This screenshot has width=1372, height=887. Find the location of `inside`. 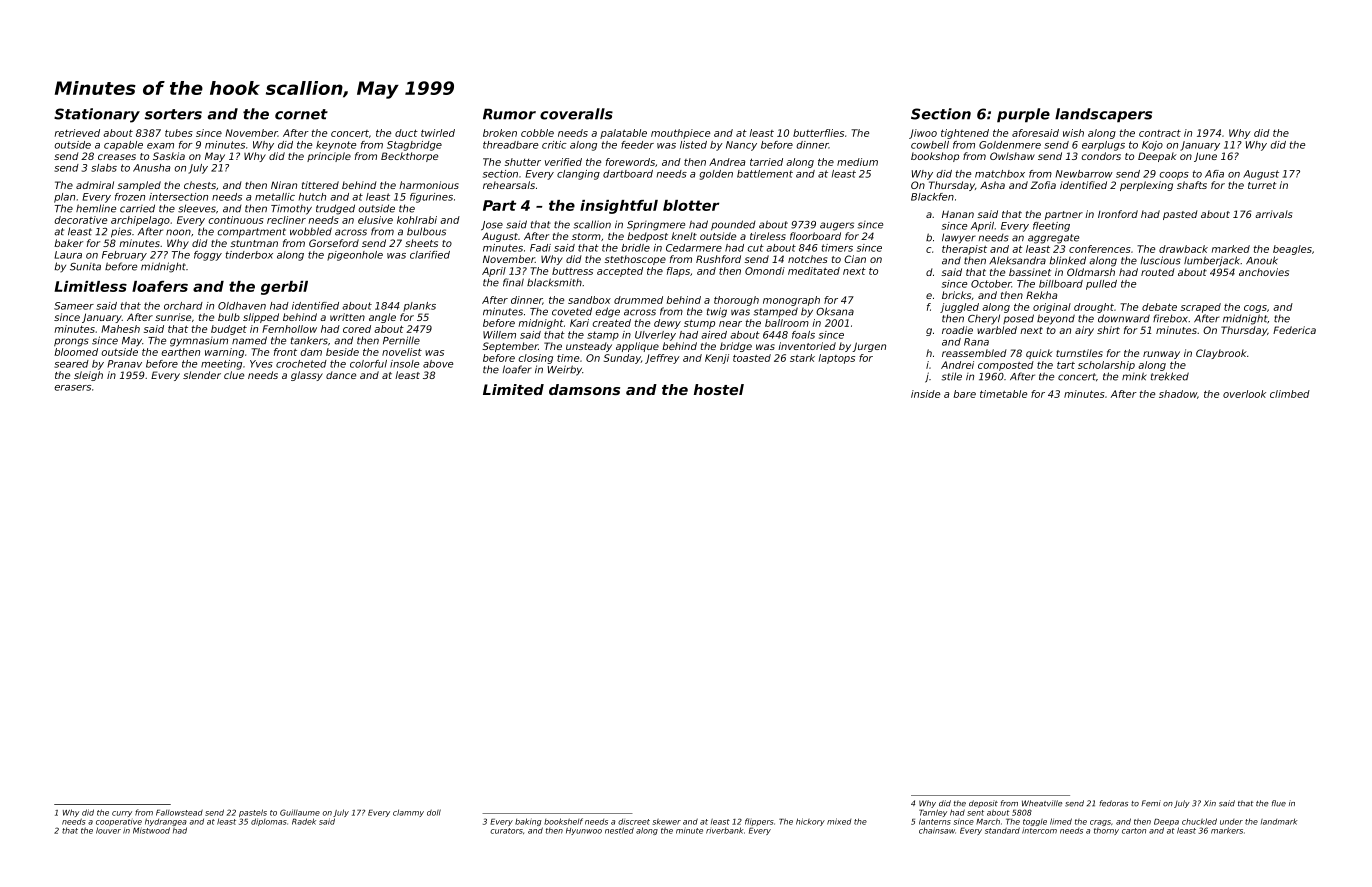

inside is located at coordinates (925, 394).
